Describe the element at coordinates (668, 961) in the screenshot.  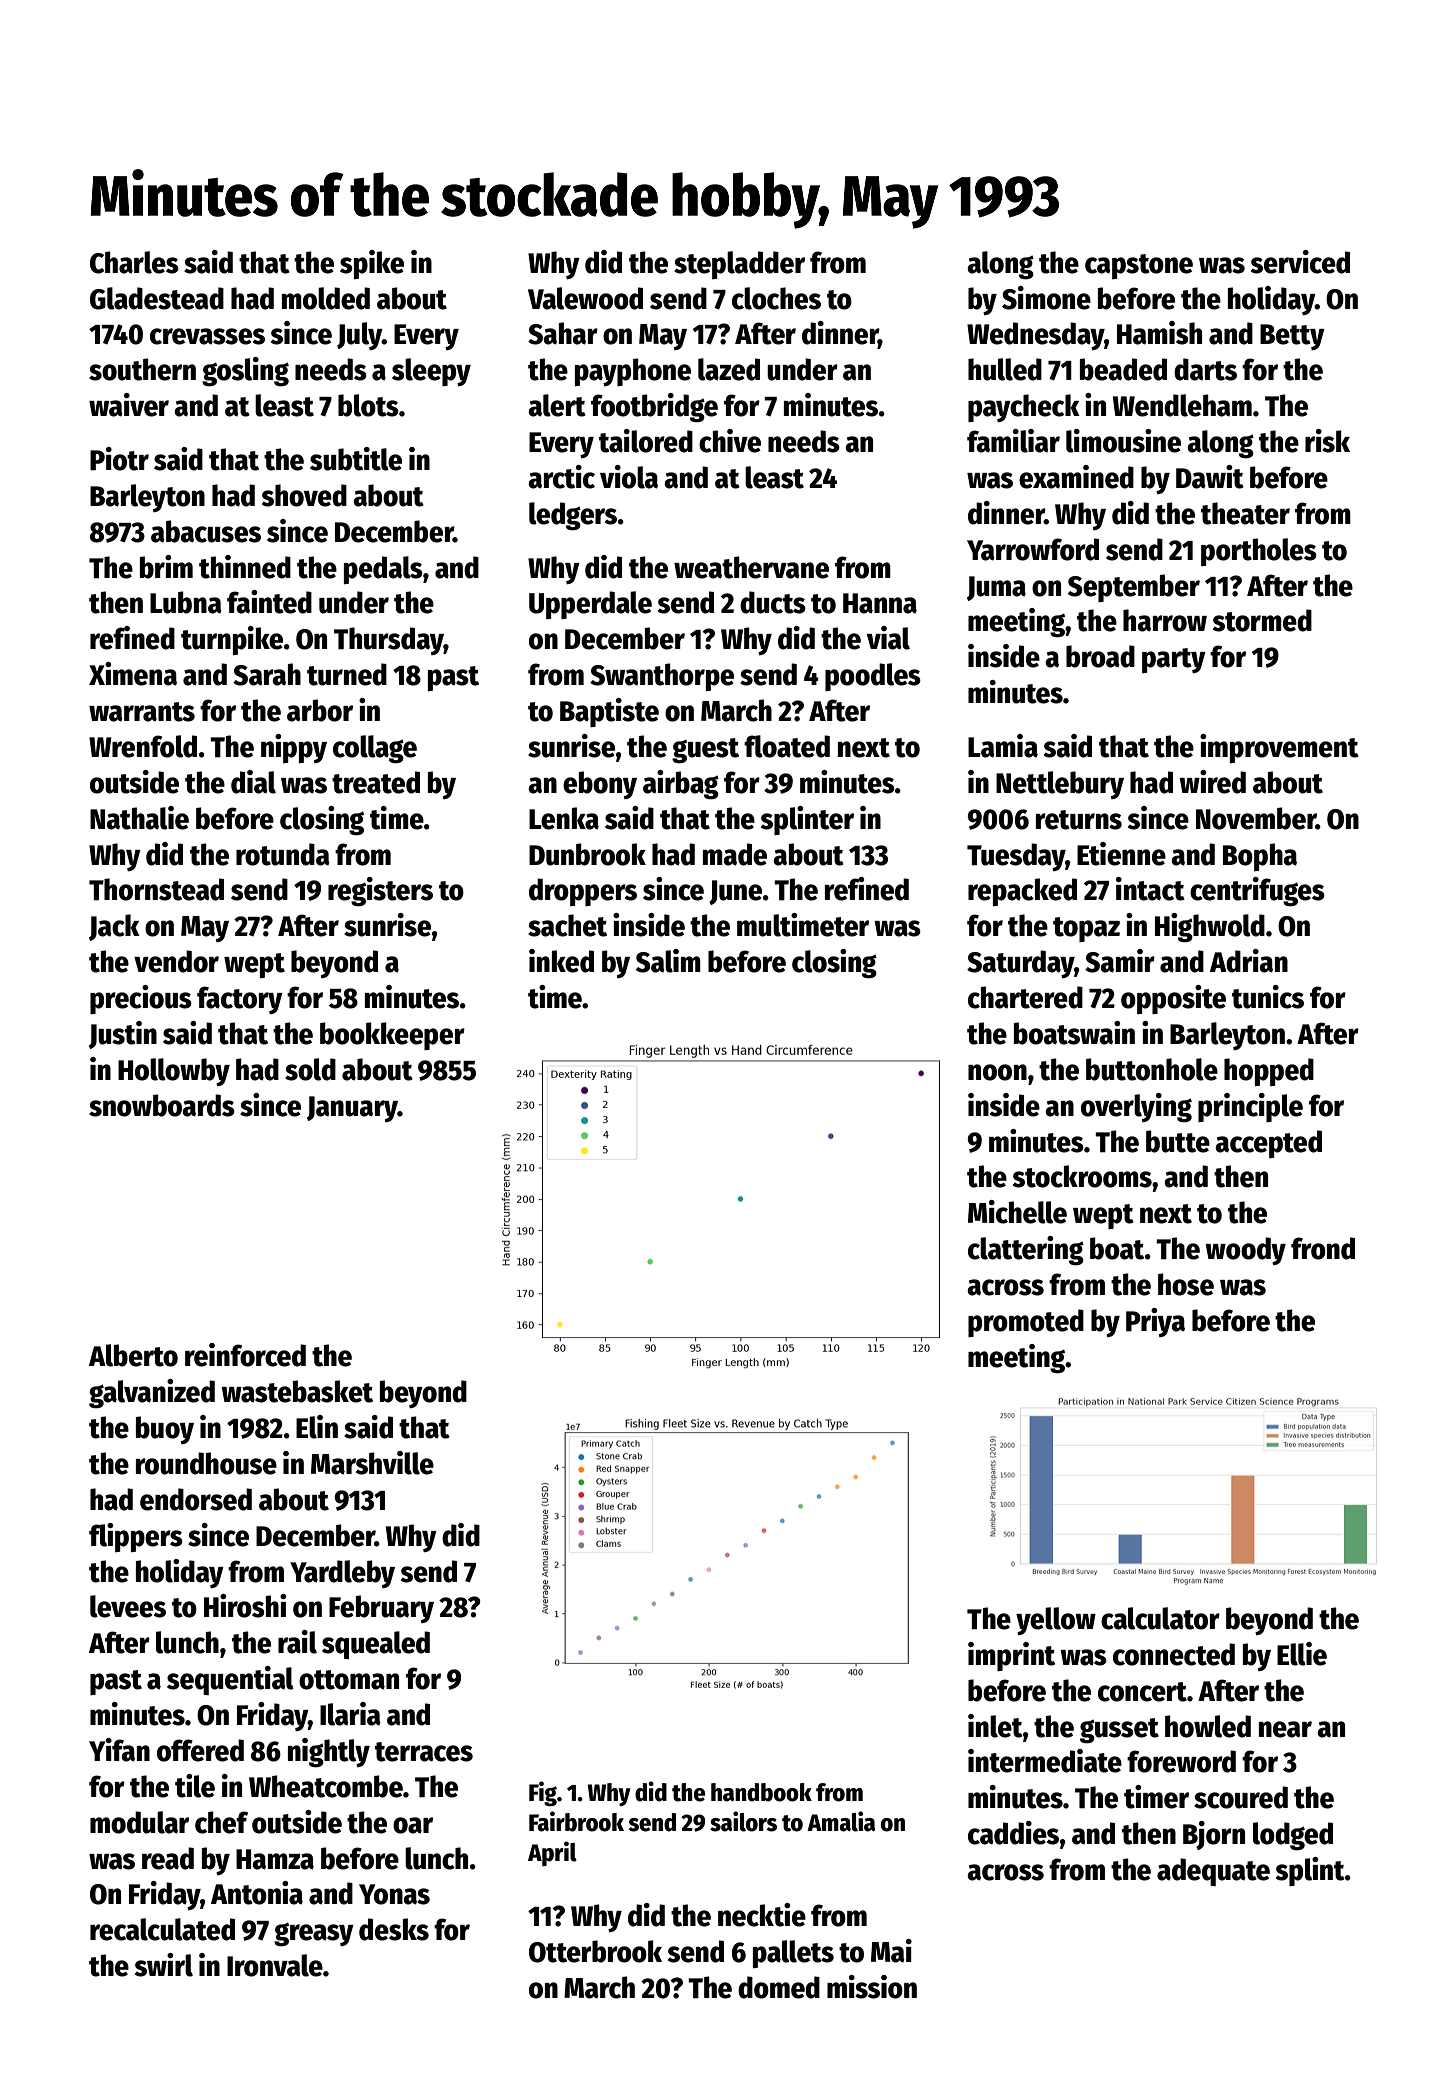
I see `Salim` at that location.
